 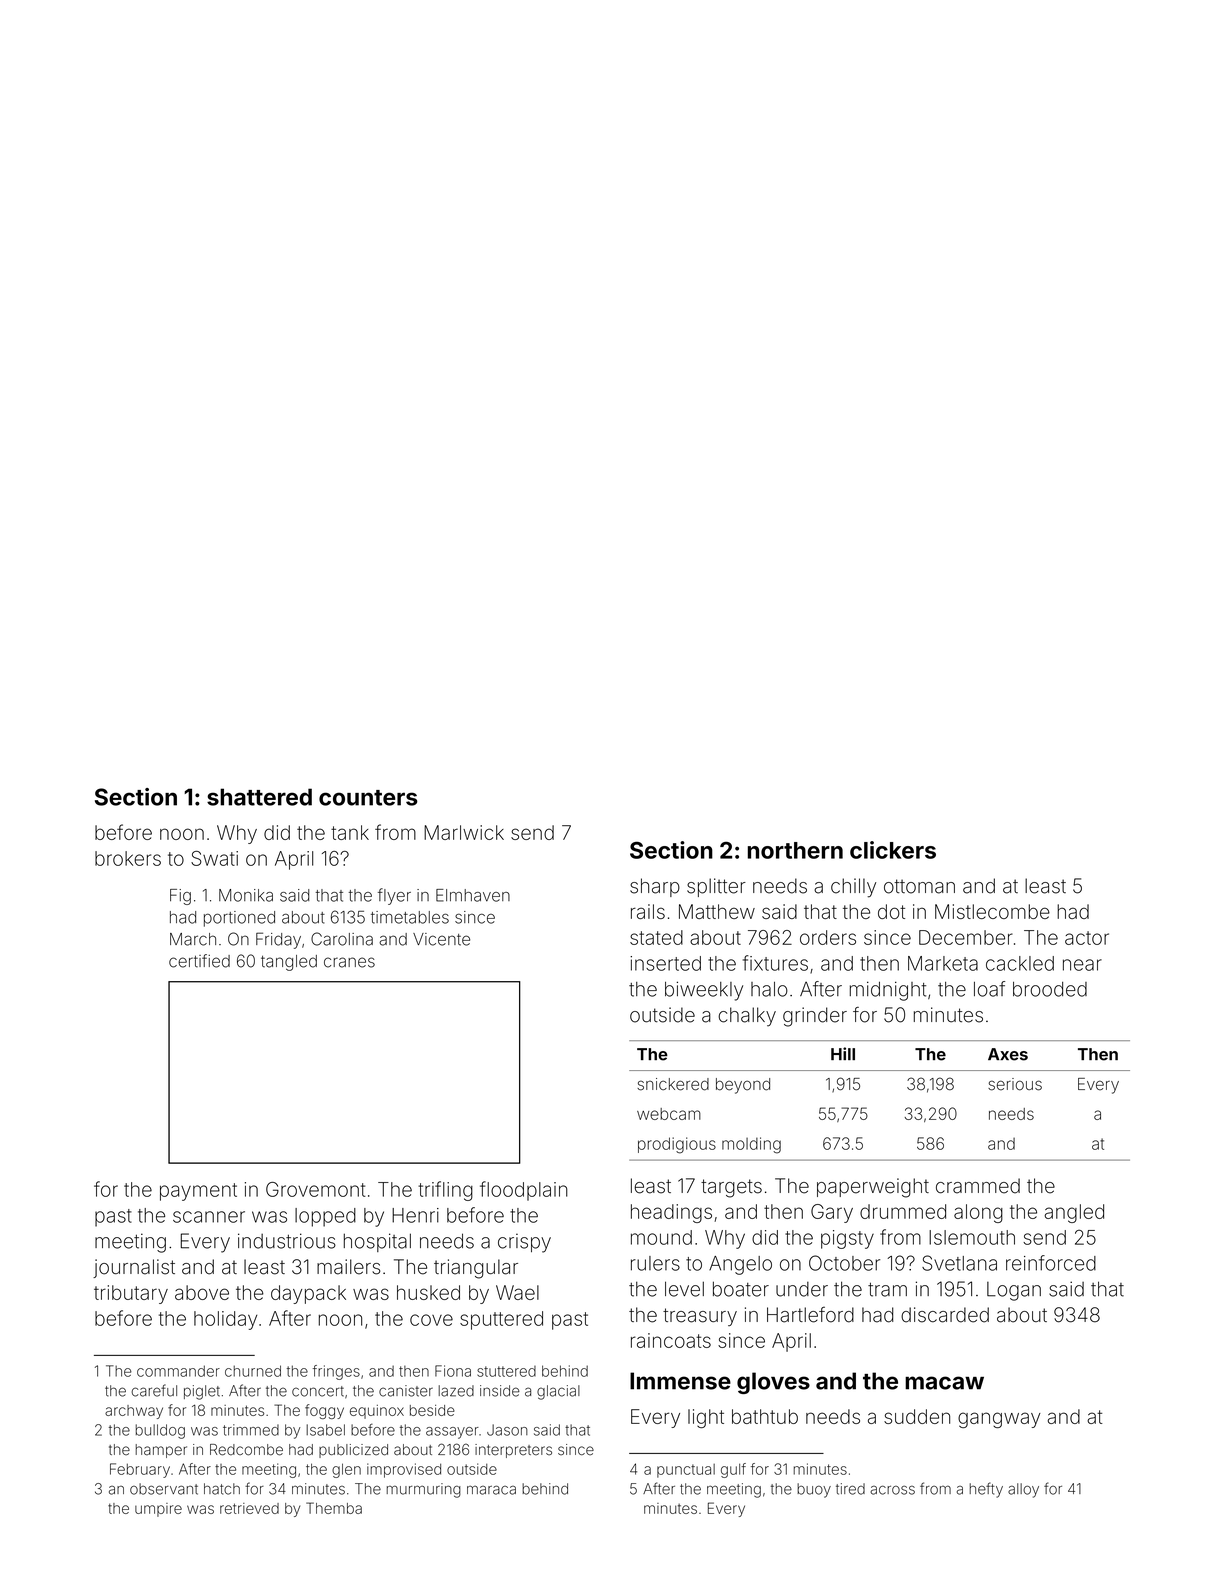 I want to click on brokers, so click(x=128, y=858).
